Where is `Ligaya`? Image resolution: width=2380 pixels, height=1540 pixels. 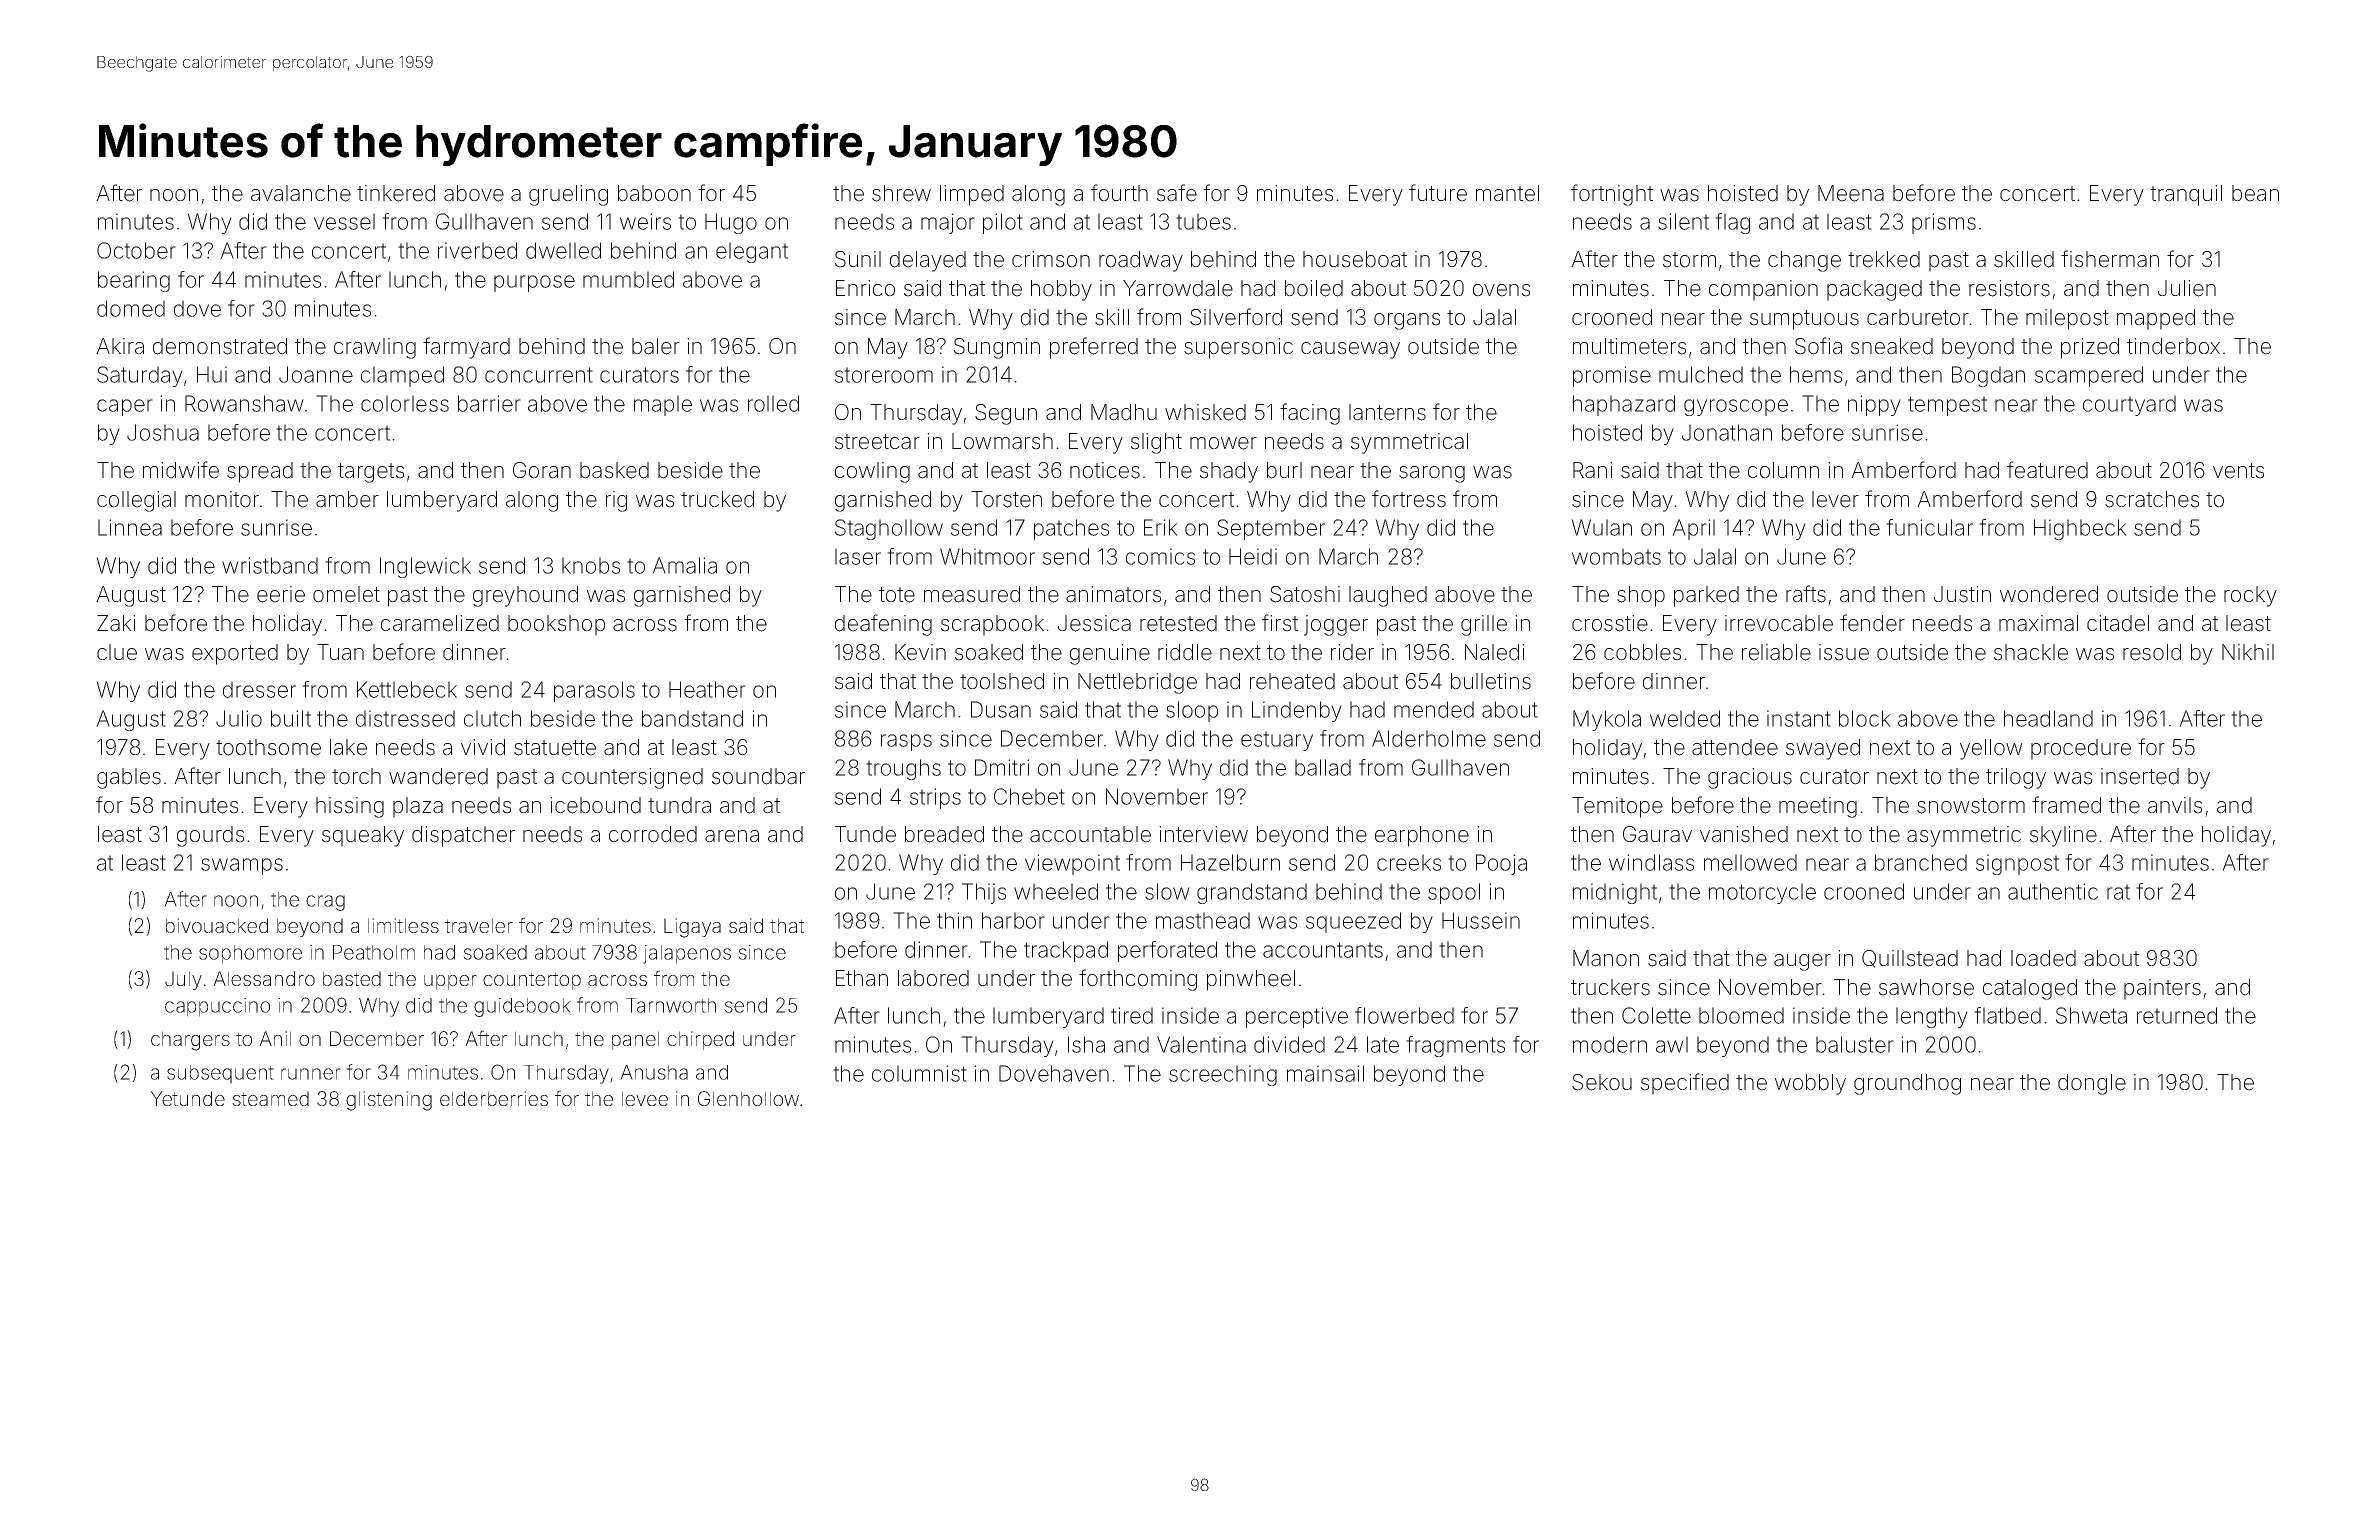 Ligaya is located at coordinates (692, 928).
